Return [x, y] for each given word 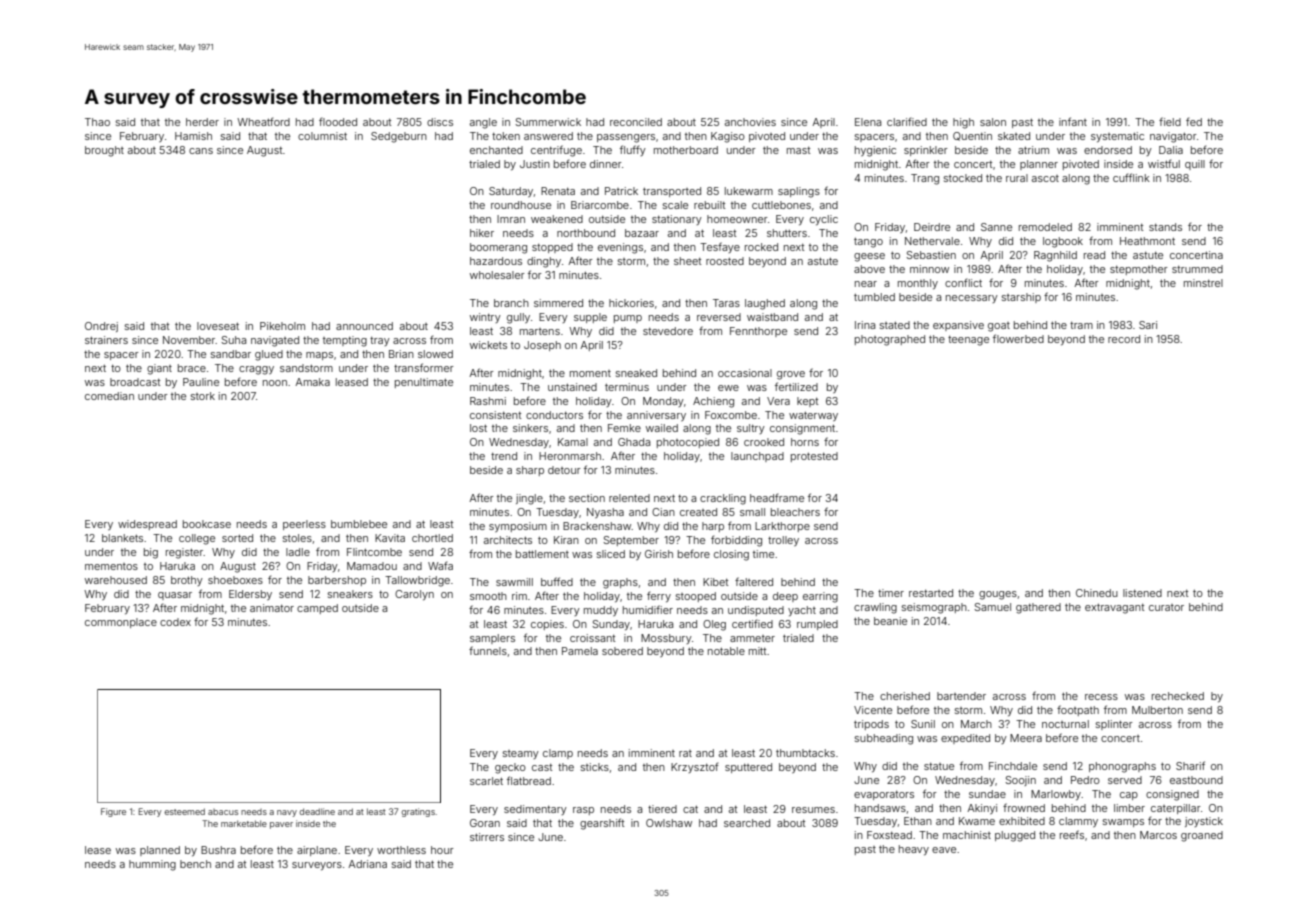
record [1124, 339]
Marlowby [1056, 795]
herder [202, 122]
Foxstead [889, 835]
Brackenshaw [597, 526]
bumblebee [359, 524]
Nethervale [932, 241]
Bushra [218, 850]
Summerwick [548, 122]
